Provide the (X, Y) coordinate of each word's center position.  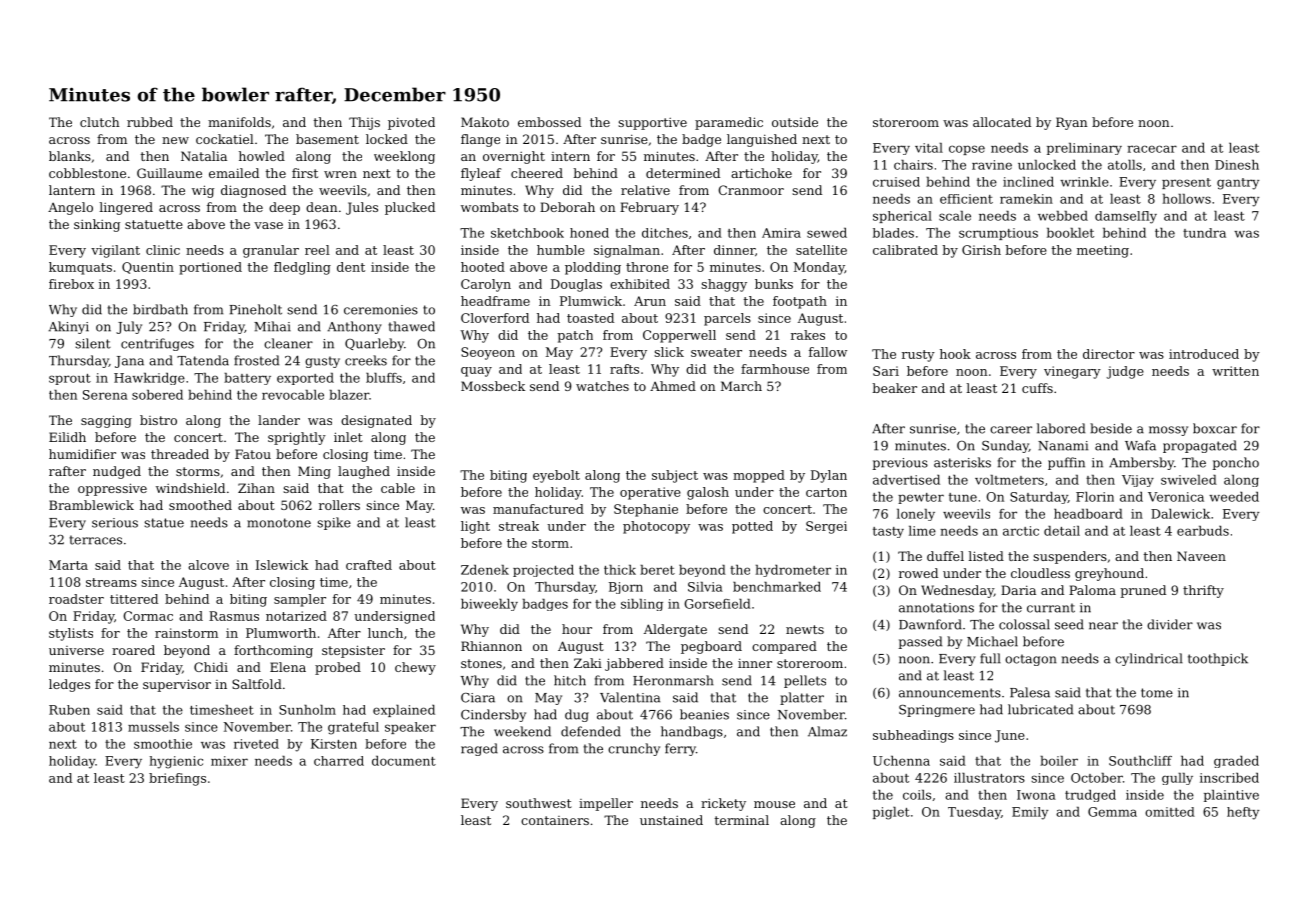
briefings (177, 779)
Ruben (69, 710)
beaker (895, 388)
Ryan (1072, 123)
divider (1170, 624)
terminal (742, 820)
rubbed (150, 122)
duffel (945, 556)
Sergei (826, 527)
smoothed (200, 505)
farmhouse (775, 369)
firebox (71, 284)
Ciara (478, 698)
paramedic (729, 123)
